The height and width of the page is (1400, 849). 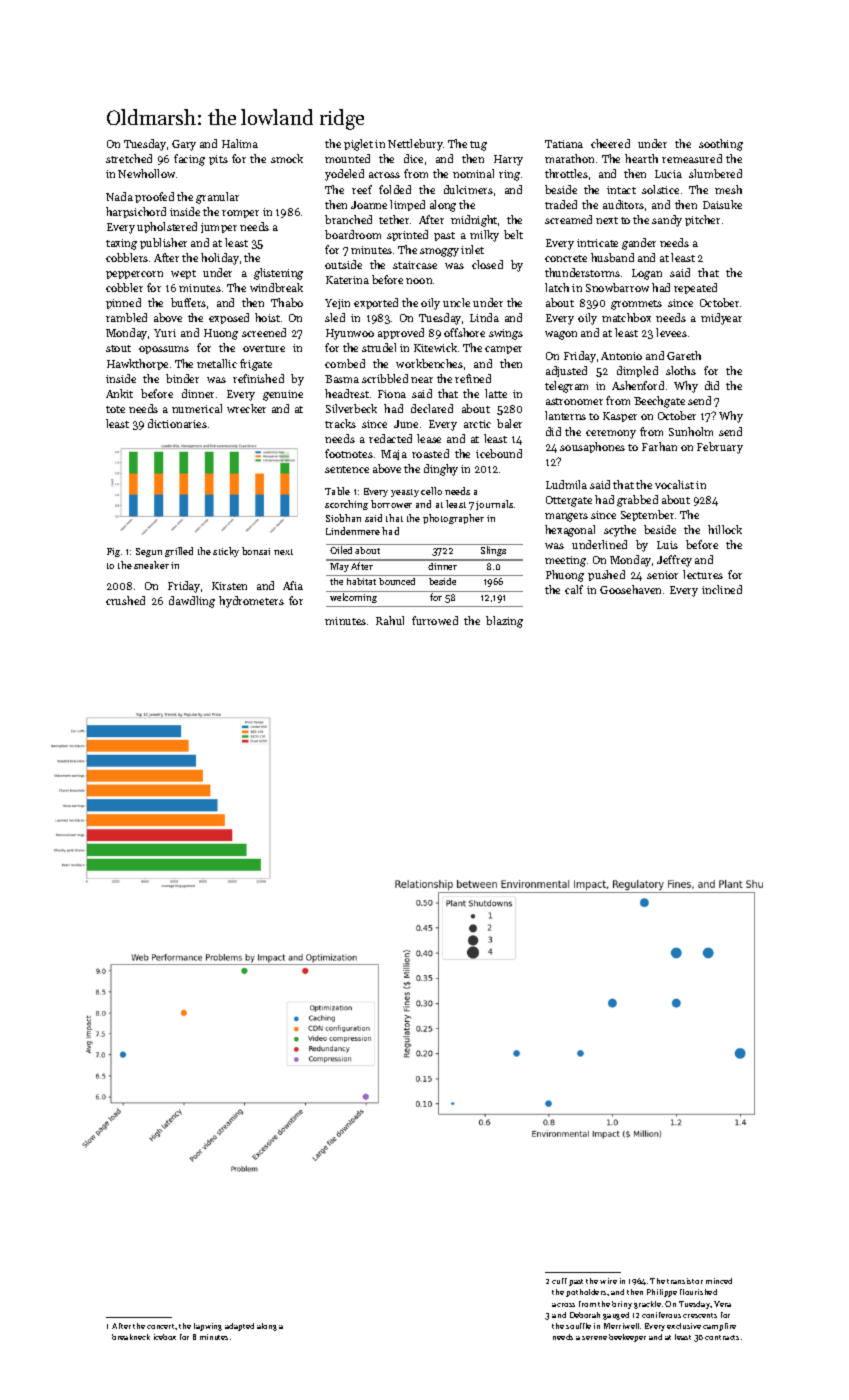 What do you see at coordinates (435, 620) in the page?
I see `furrowed` at bounding box center [435, 620].
